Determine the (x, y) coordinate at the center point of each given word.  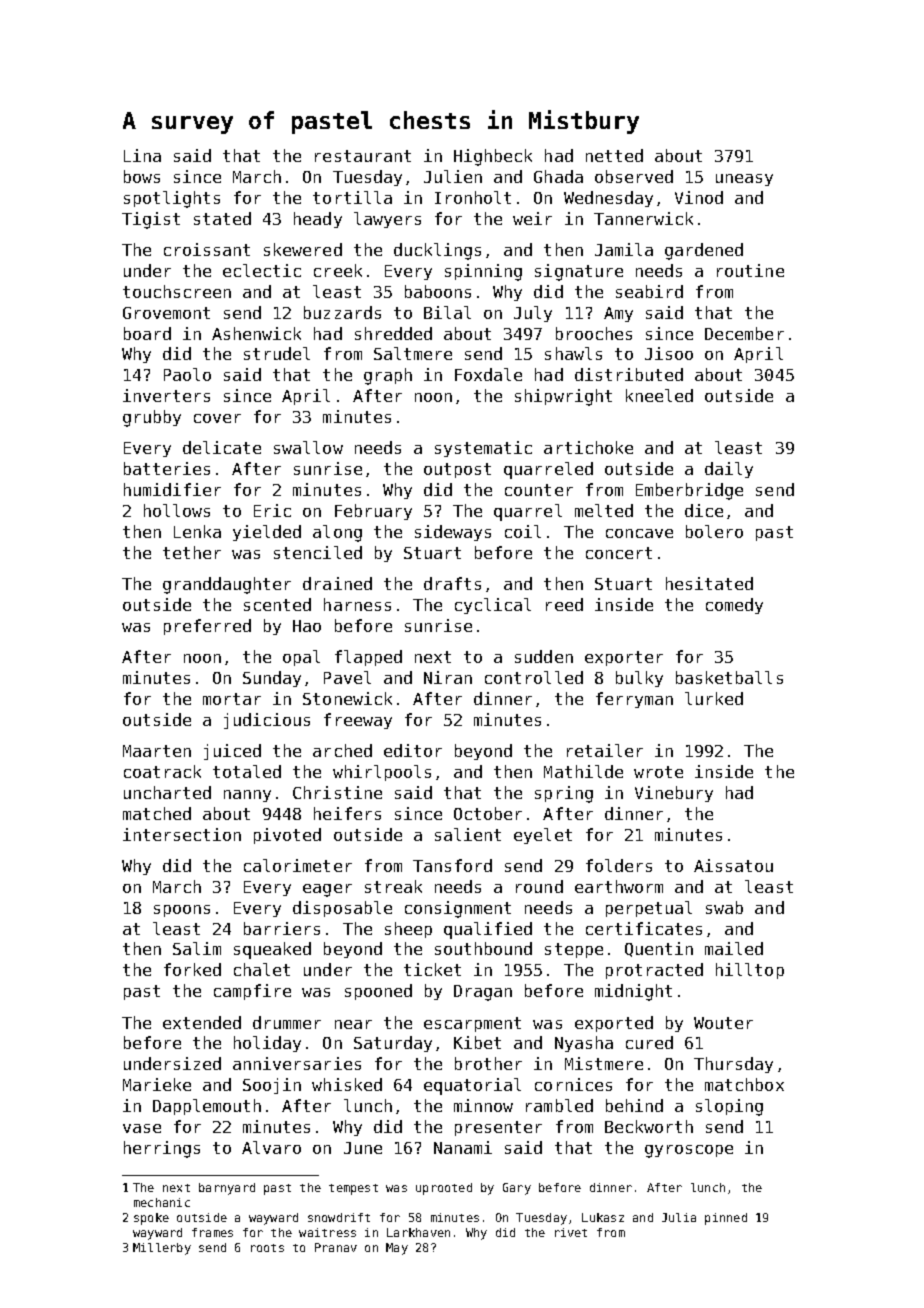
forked (192, 969)
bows (142, 176)
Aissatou (733, 865)
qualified (488, 930)
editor (413, 750)
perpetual (649, 909)
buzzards (342, 312)
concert (619, 553)
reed (564, 604)
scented (277, 604)
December (744, 333)
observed (634, 176)
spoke (151, 1219)
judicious (267, 721)
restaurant (363, 156)
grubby (152, 418)
